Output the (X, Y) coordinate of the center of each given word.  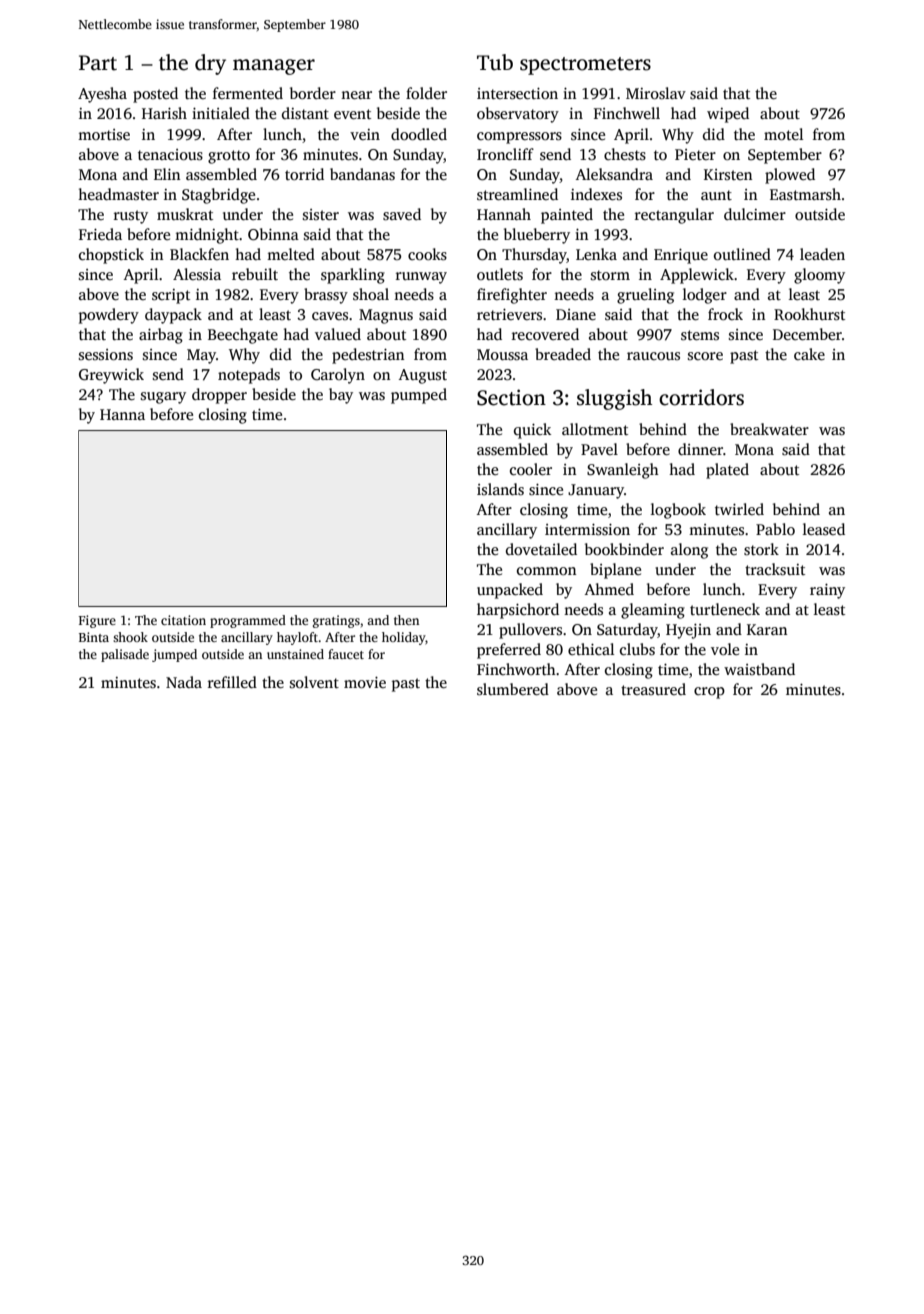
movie (365, 682)
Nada (184, 682)
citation (183, 620)
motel (783, 134)
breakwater (769, 429)
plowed (790, 176)
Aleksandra (614, 174)
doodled (419, 134)
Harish (164, 113)
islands (500, 489)
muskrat (185, 214)
